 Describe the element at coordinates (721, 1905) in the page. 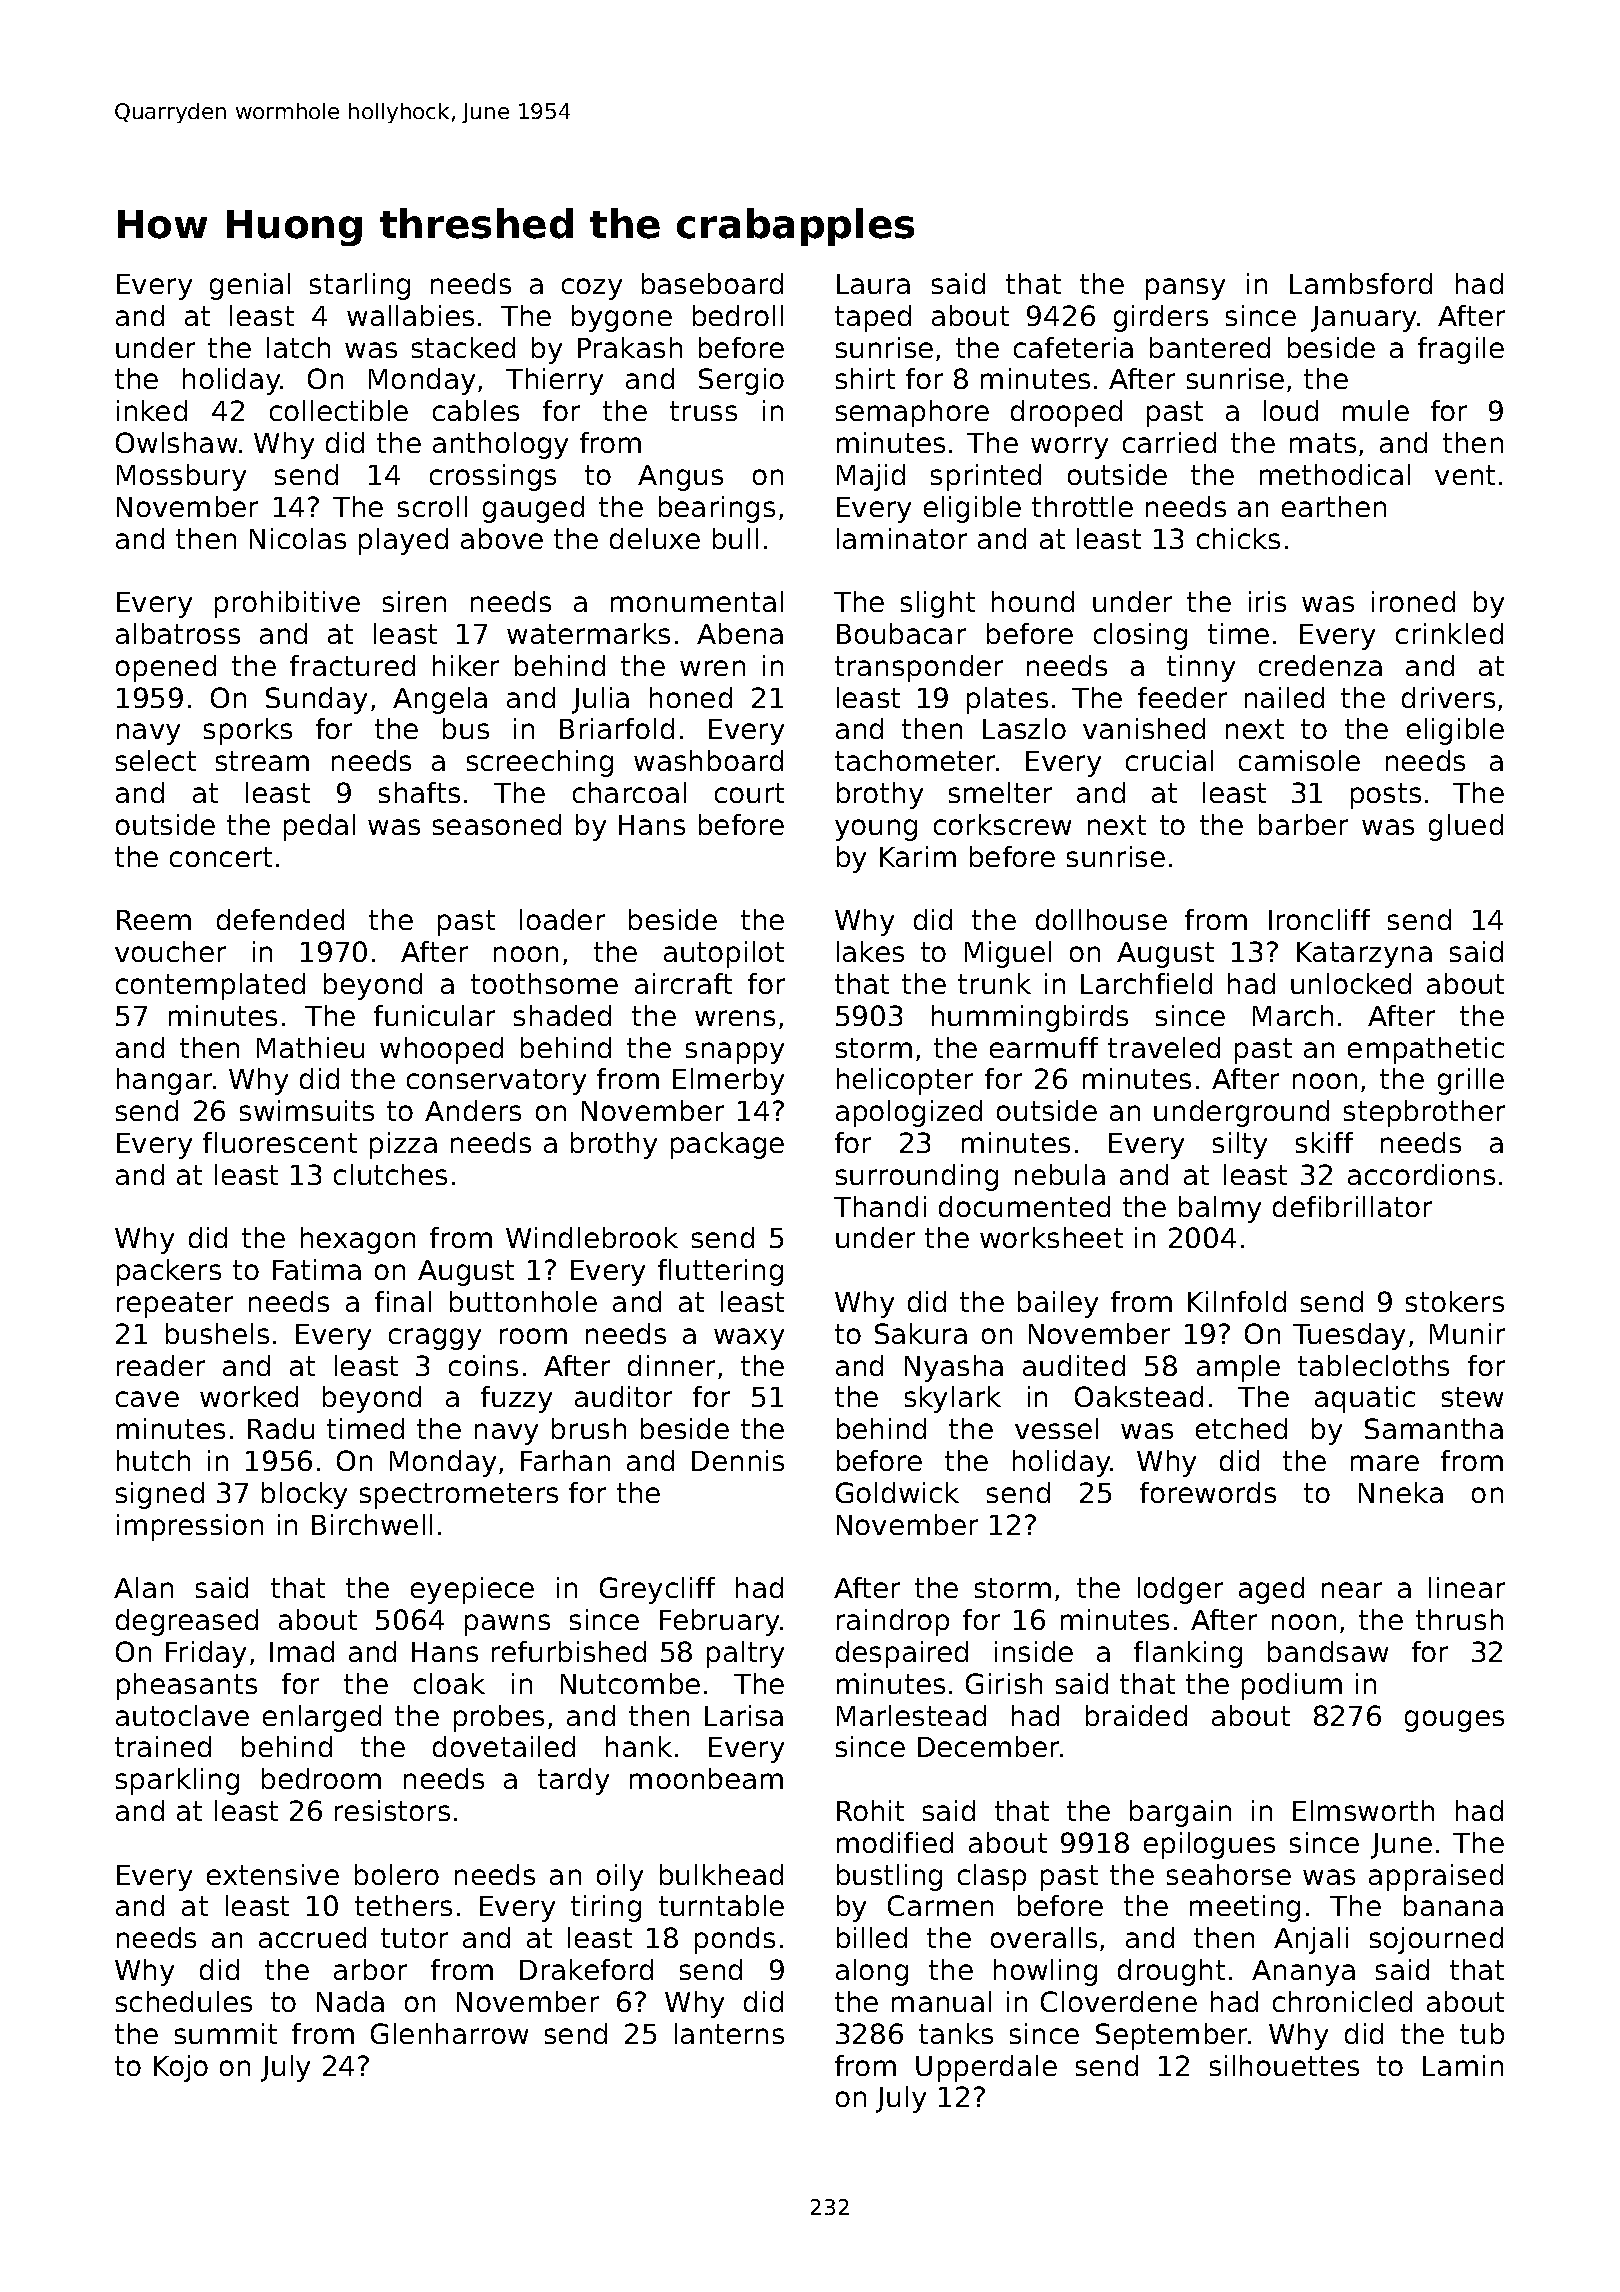

I see `turntable` at that location.
